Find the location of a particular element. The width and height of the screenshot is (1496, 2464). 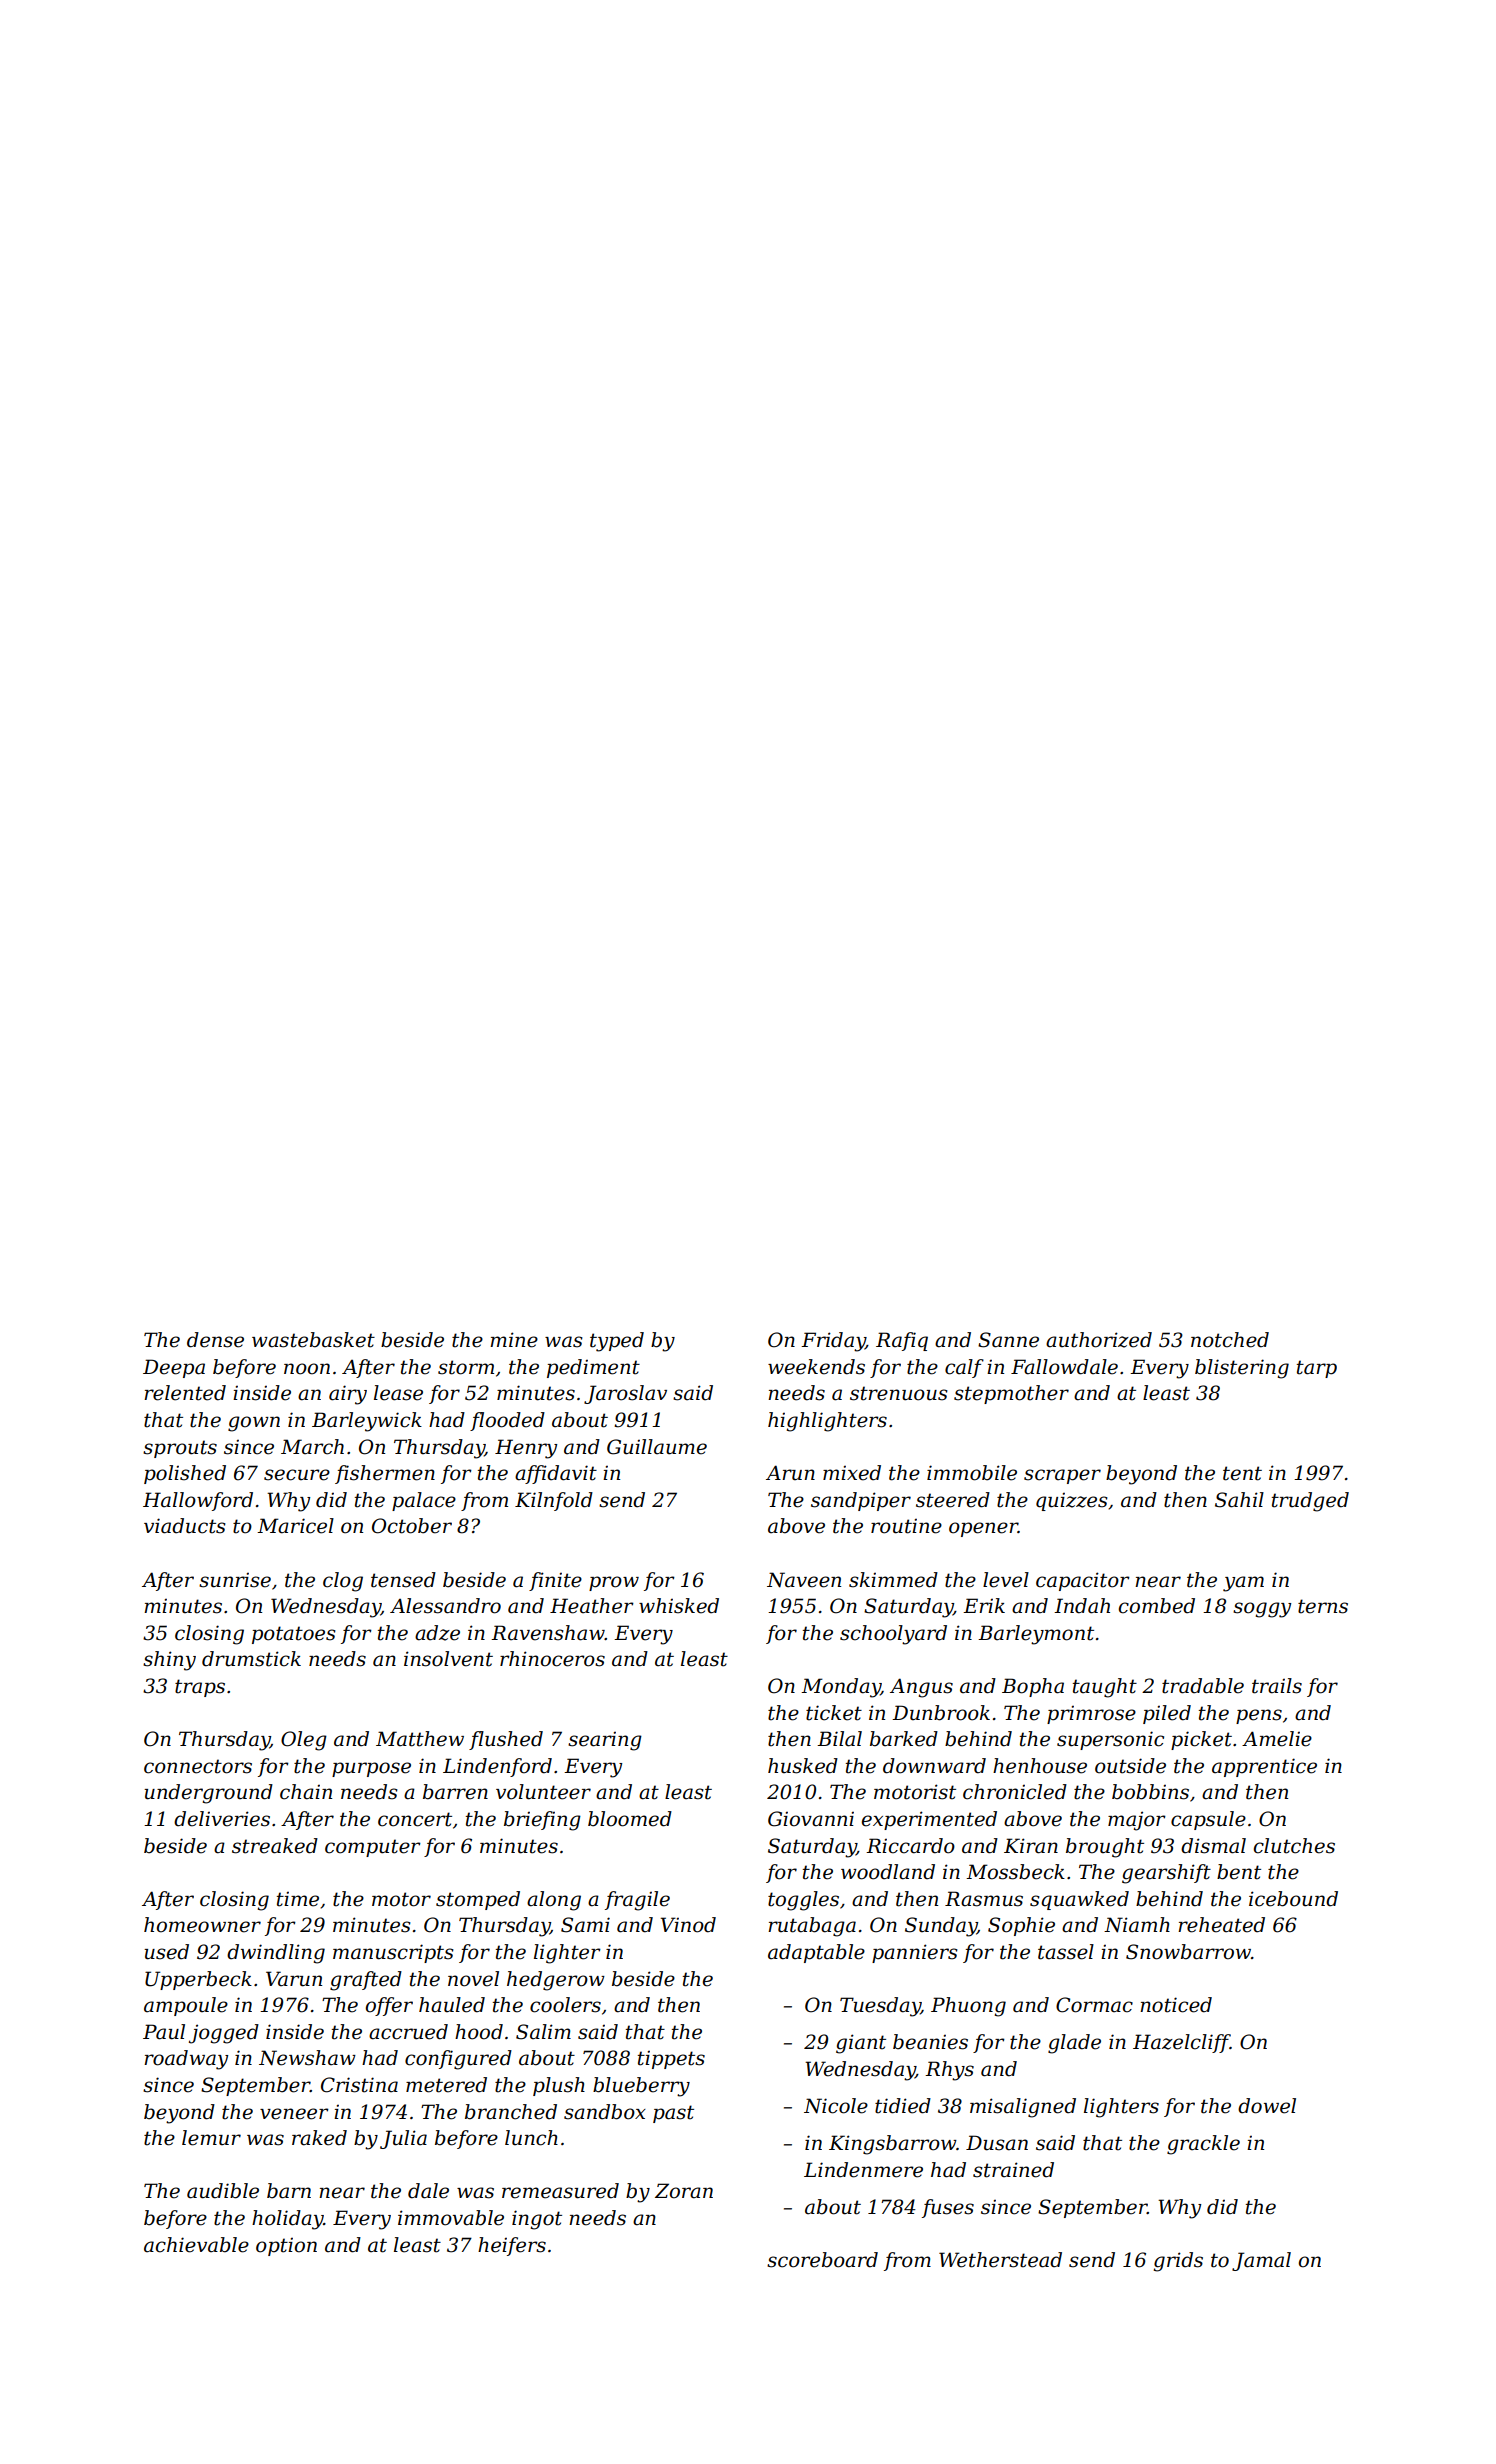

Jamal is located at coordinates (1261, 2261).
